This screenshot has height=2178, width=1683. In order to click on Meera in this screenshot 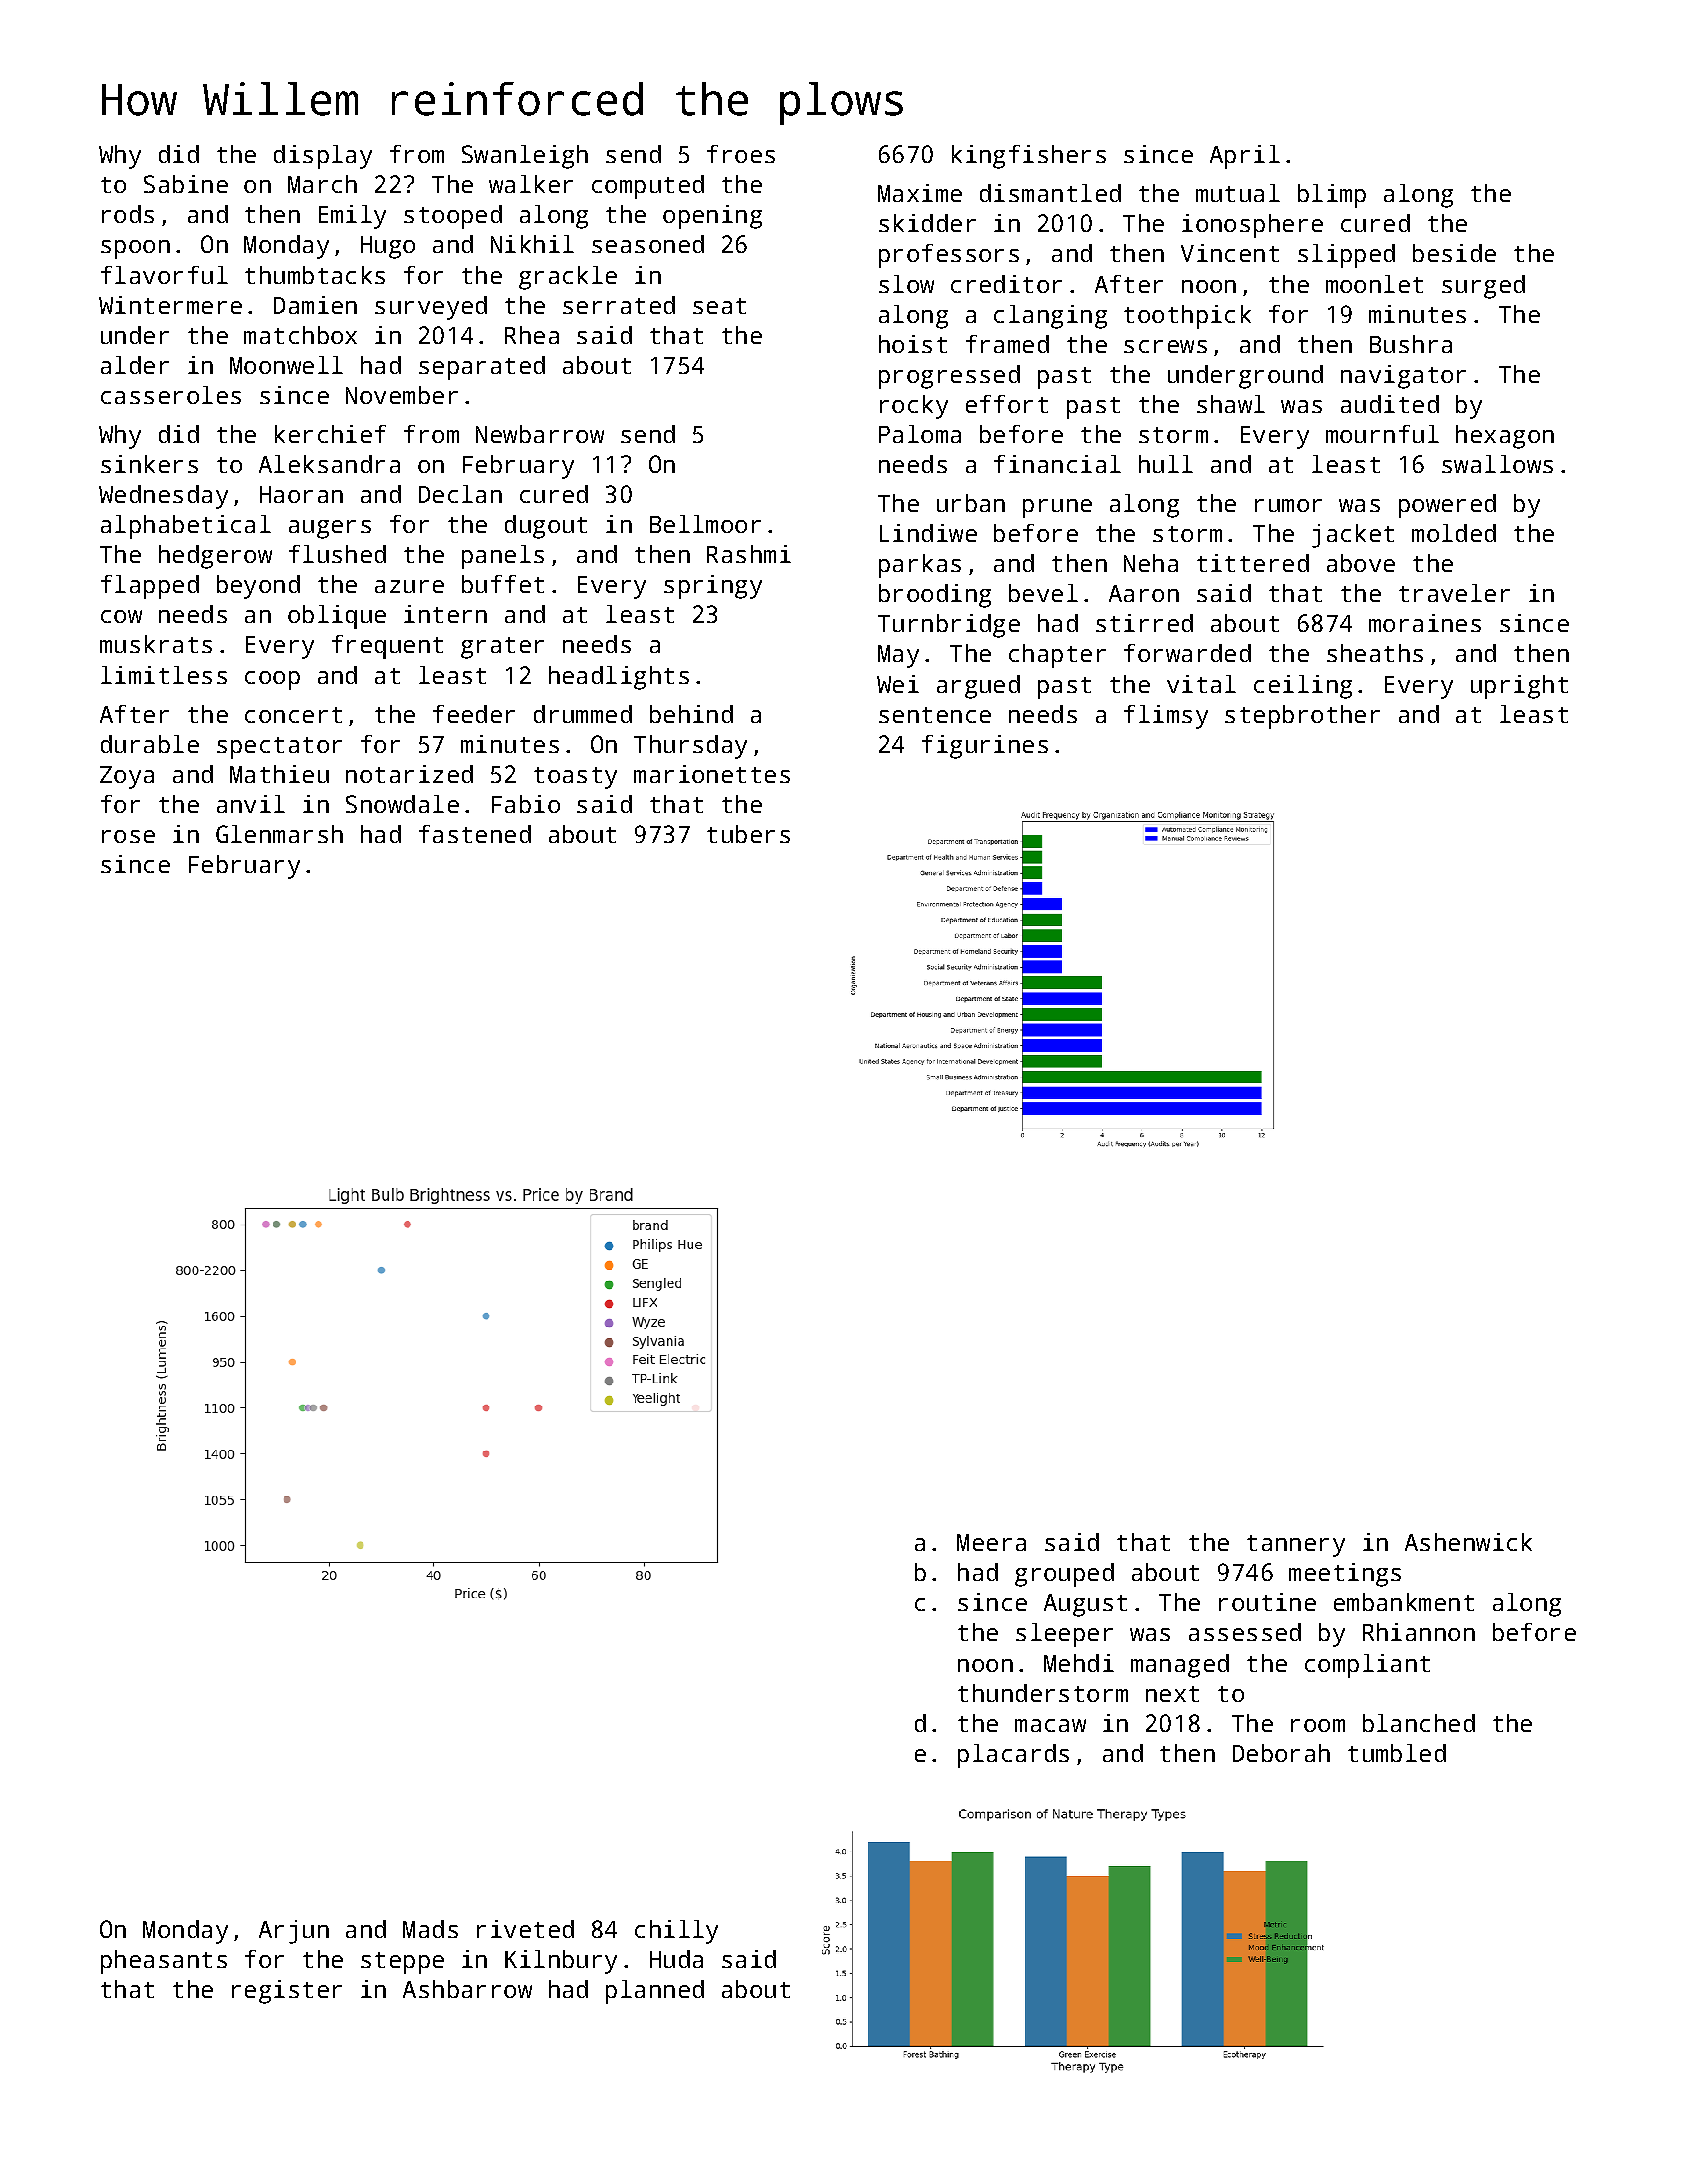, I will do `click(991, 1542)`.
